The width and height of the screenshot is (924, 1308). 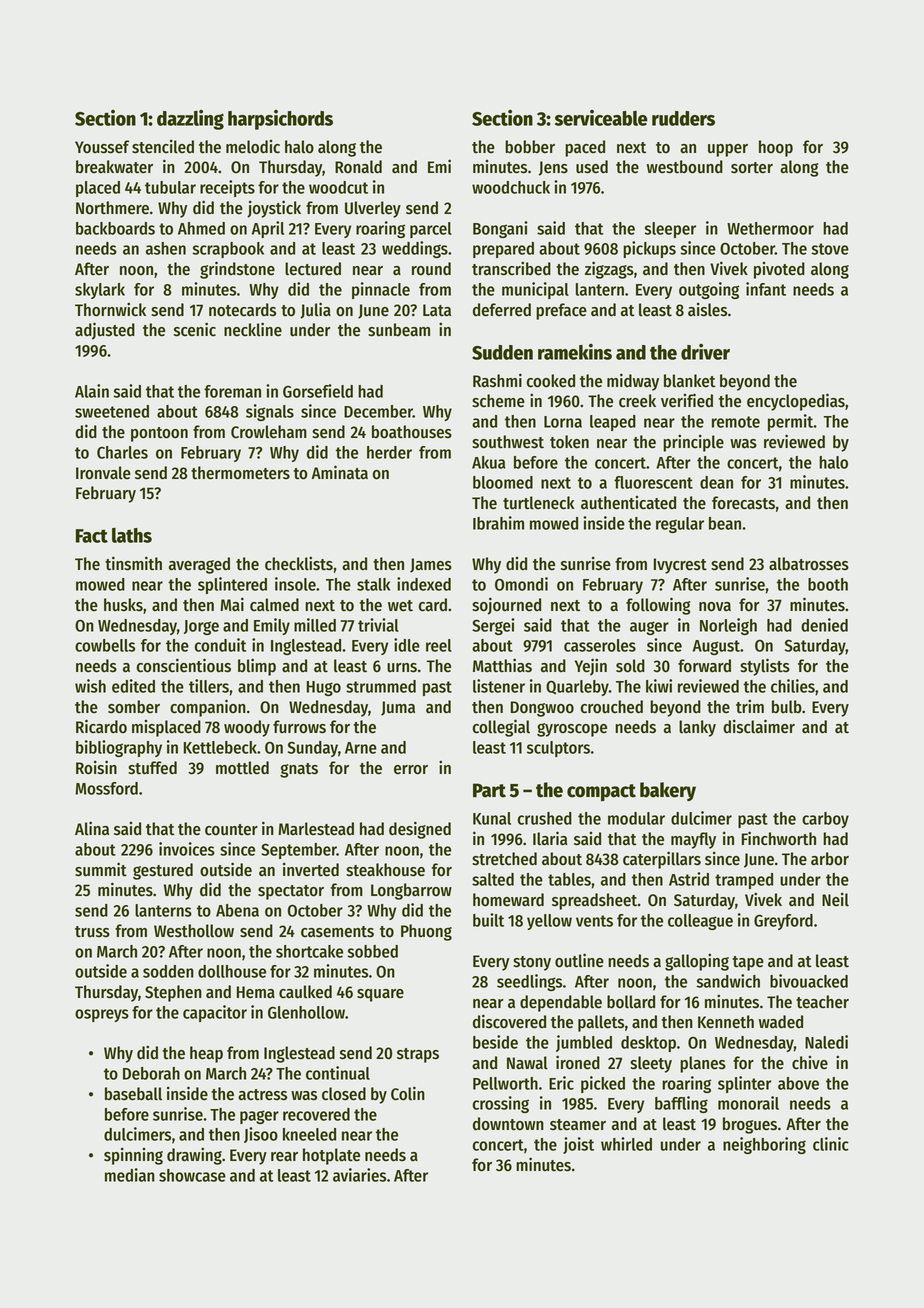 What do you see at coordinates (134, 707) in the screenshot?
I see `somber` at bounding box center [134, 707].
